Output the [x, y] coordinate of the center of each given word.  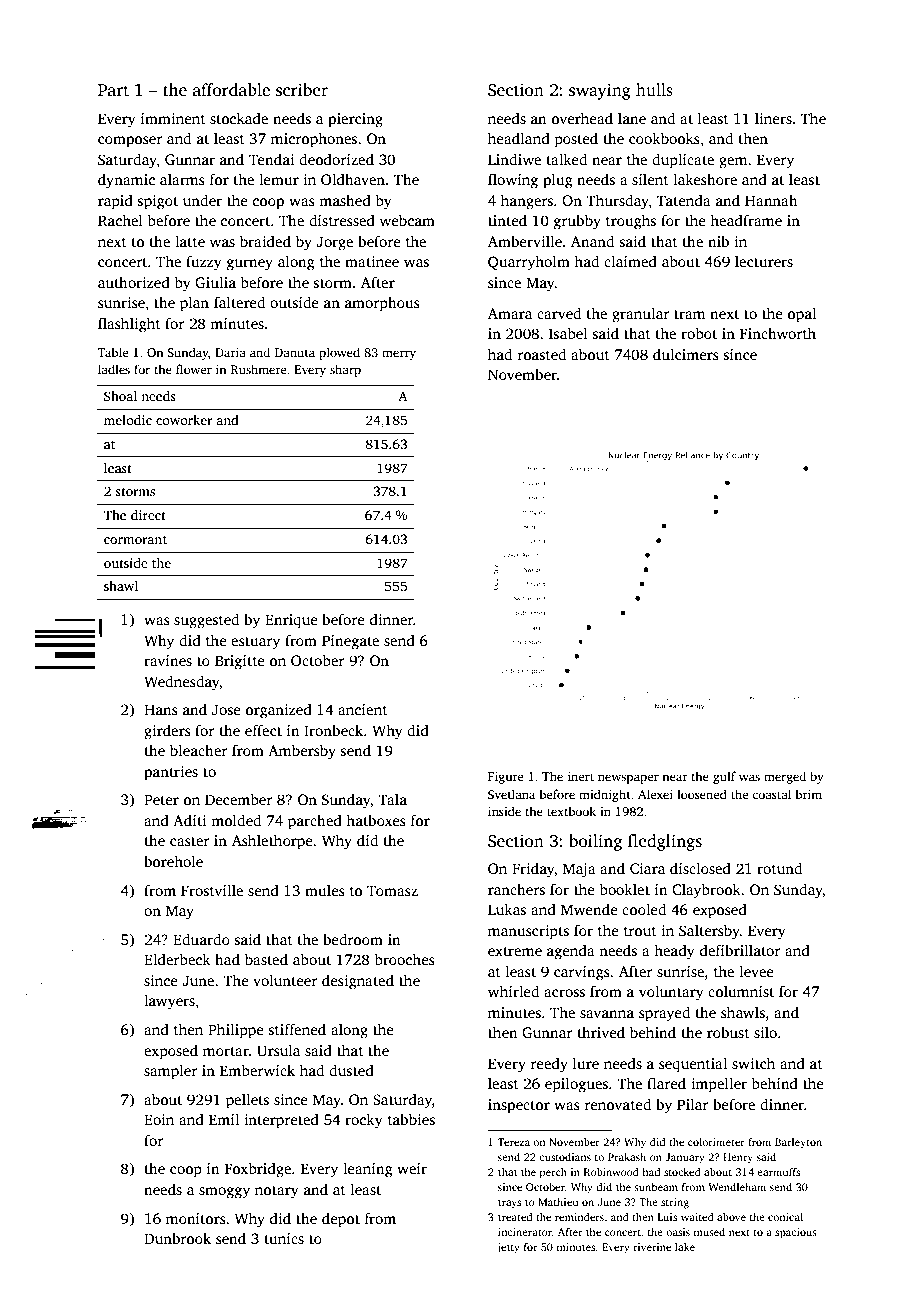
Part [113, 90]
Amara [510, 313]
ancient [363, 709]
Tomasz [392, 890]
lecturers [764, 261]
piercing [355, 120]
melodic [128, 420]
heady [674, 952]
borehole [173, 861]
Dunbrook [177, 1238]
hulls [654, 90]
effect [263, 730]
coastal [771, 794]
